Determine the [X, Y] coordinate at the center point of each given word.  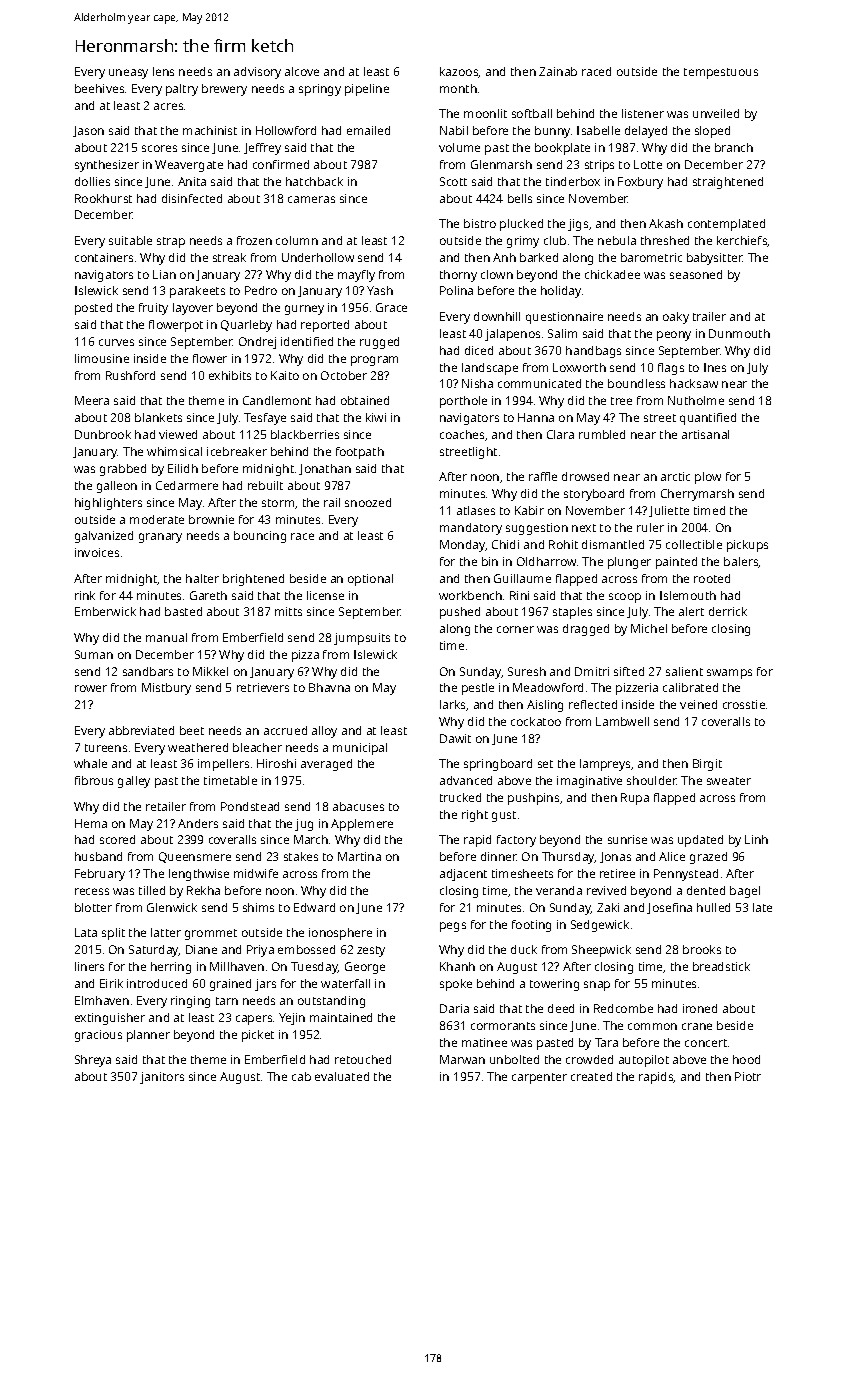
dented [706, 890]
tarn [227, 1001]
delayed [646, 132]
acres [168, 106]
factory [516, 841]
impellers [223, 765]
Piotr [748, 1076]
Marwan [462, 1059]
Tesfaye [265, 419]
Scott [453, 181]
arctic [675, 476]
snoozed [368, 502]
